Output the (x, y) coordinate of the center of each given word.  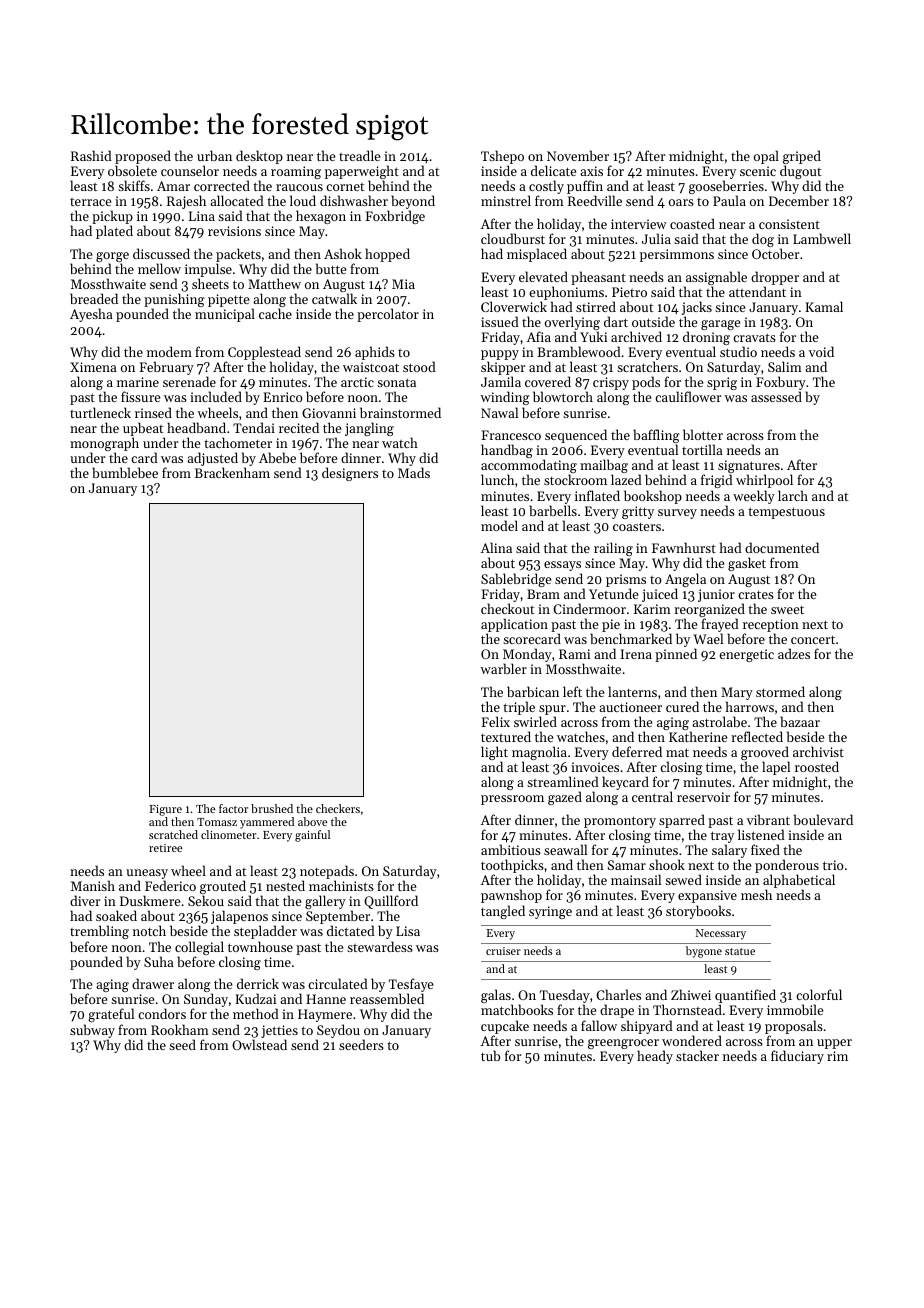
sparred (682, 821)
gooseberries (726, 188)
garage (720, 325)
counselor (190, 170)
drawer (153, 983)
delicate (553, 170)
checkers (338, 808)
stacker (697, 1055)
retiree (165, 848)
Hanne (326, 999)
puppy (500, 356)
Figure (165, 810)
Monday (527, 655)
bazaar (800, 721)
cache (275, 314)
